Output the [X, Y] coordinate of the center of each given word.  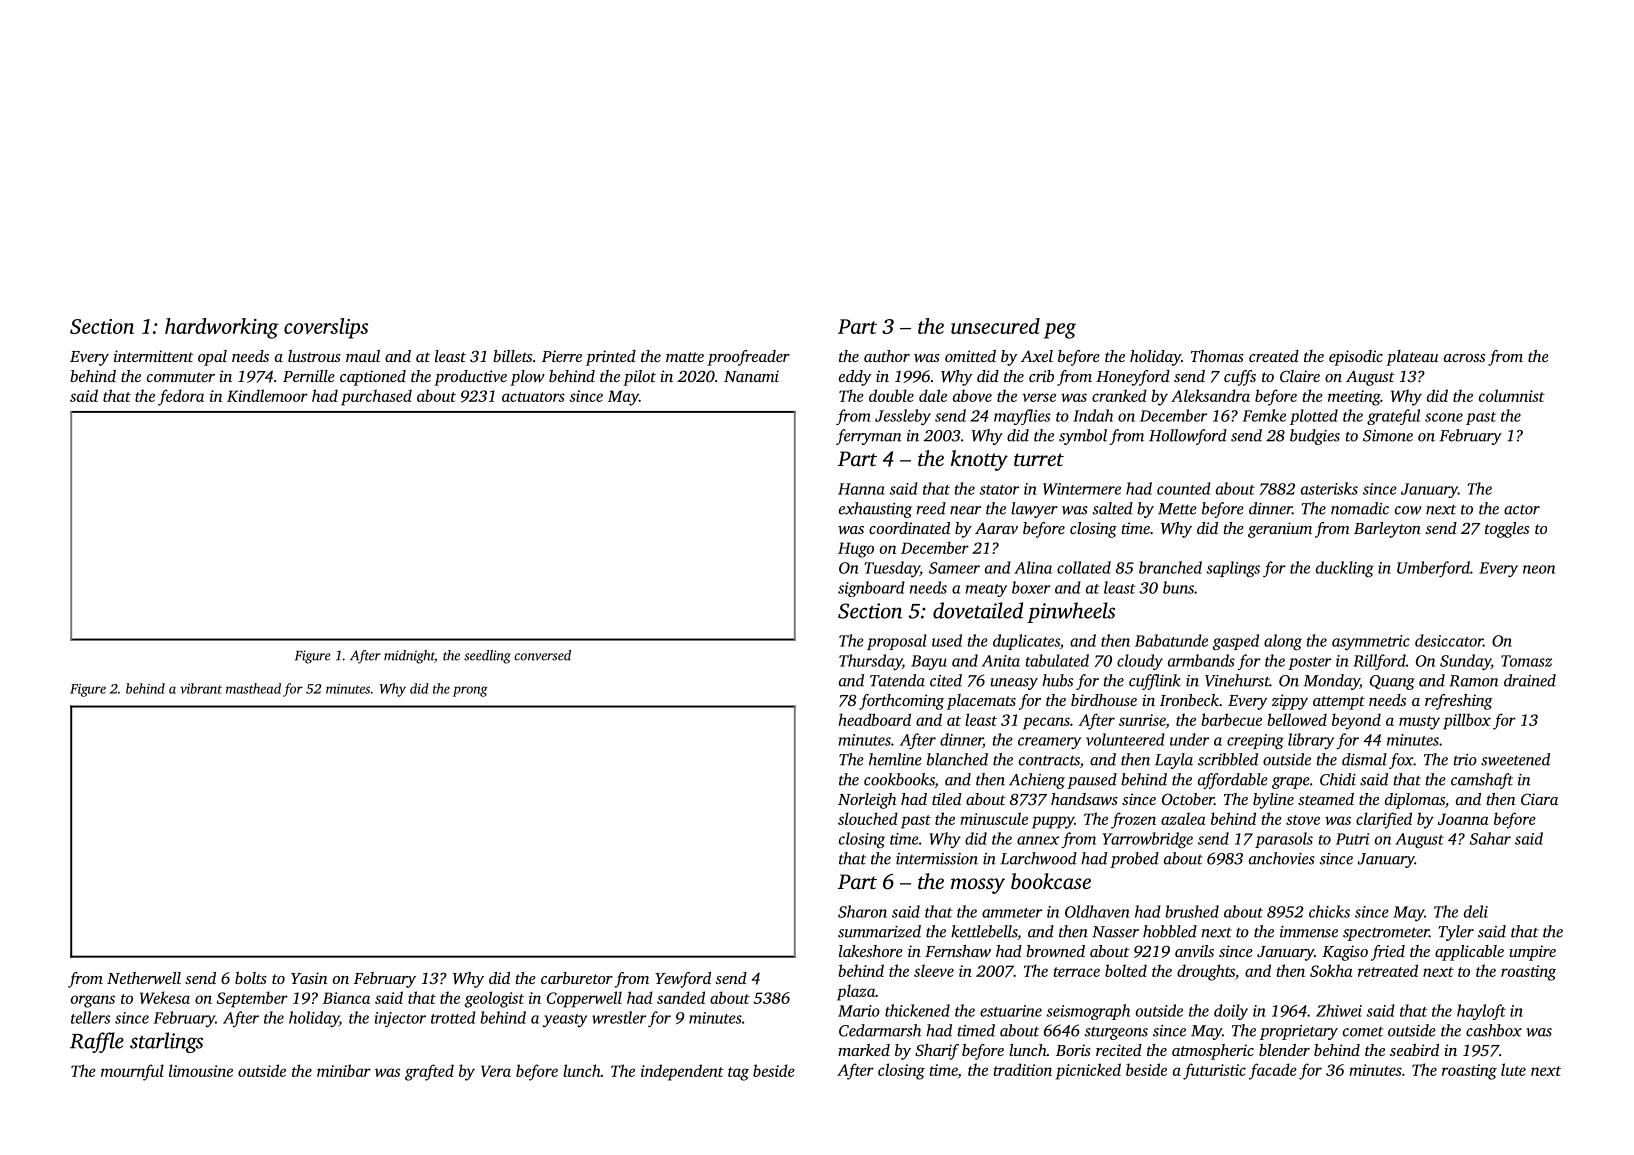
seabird [1414, 1050]
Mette [1177, 509]
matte [685, 357]
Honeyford [1133, 378]
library [1311, 741]
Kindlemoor [267, 395]
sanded [681, 997]
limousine [201, 1070]
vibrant [201, 688]
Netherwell [144, 978]
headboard [874, 719]
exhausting [875, 510]
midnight [409, 657]
